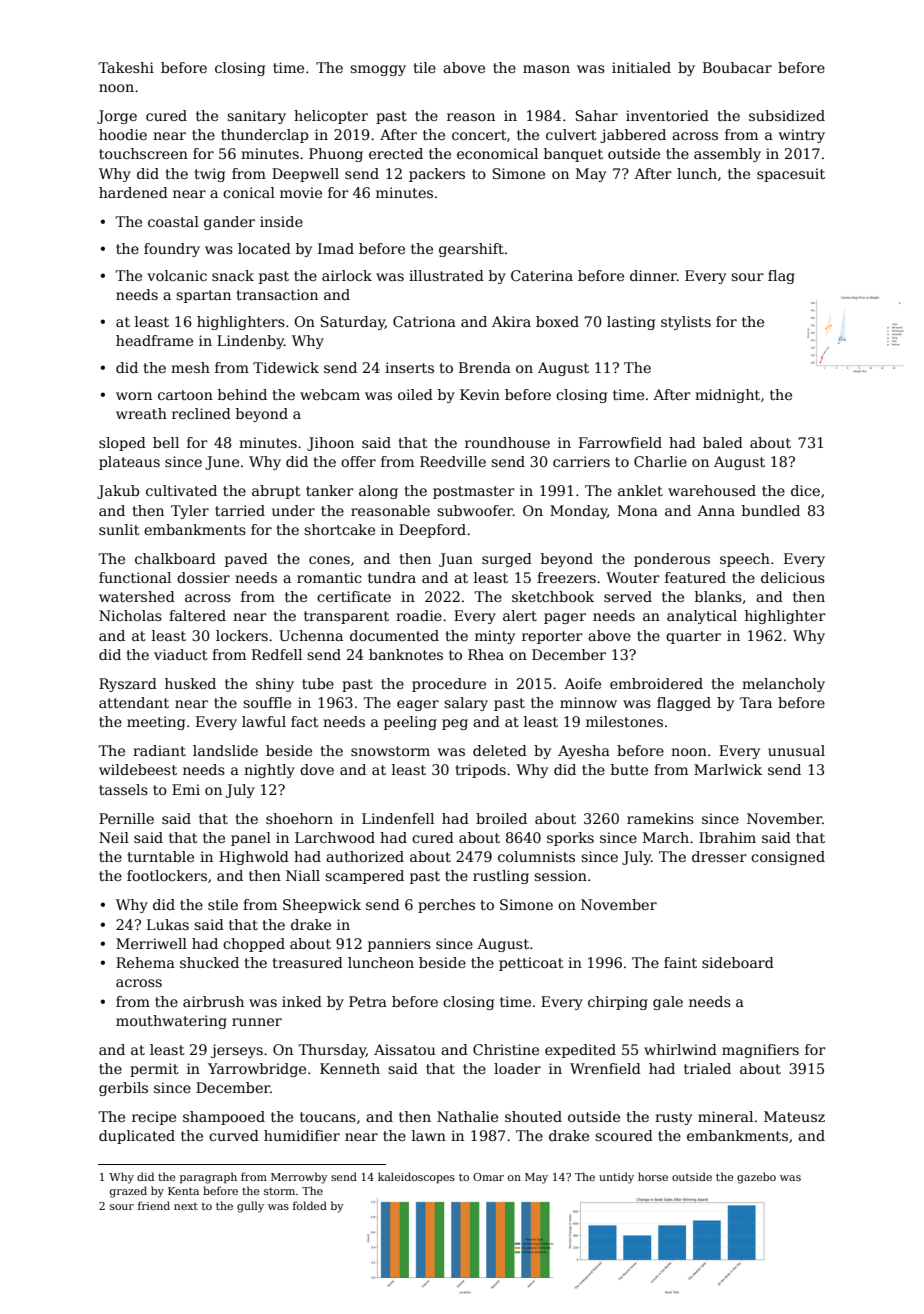  I want to click on turntable, so click(160, 856).
